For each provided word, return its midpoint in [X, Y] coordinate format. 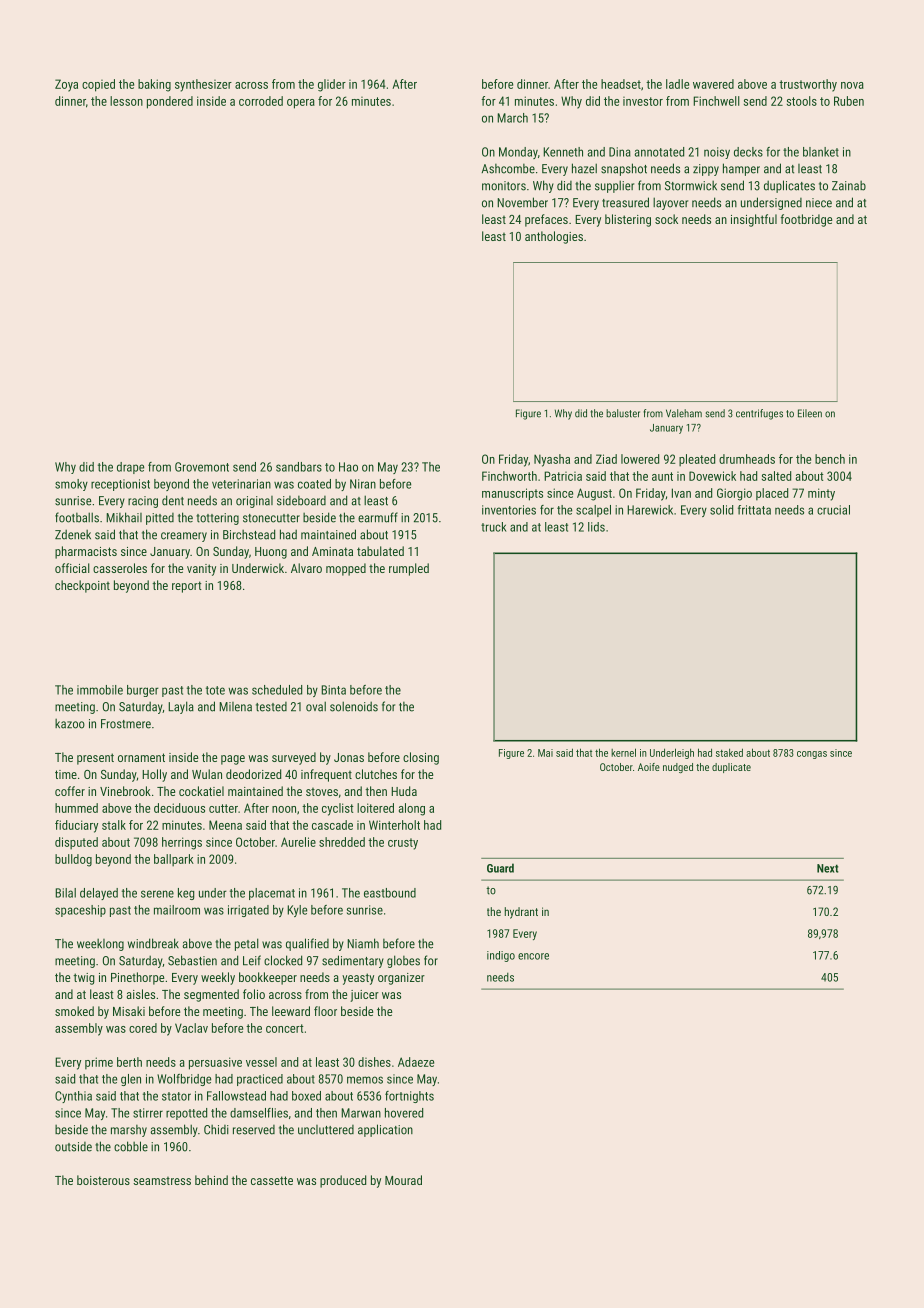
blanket [821, 152]
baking [154, 85]
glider [332, 85]
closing [421, 758]
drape [130, 468]
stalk [114, 825]
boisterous [103, 1180]
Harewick [650, 510]
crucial [833, 510]
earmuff [378, 517]
